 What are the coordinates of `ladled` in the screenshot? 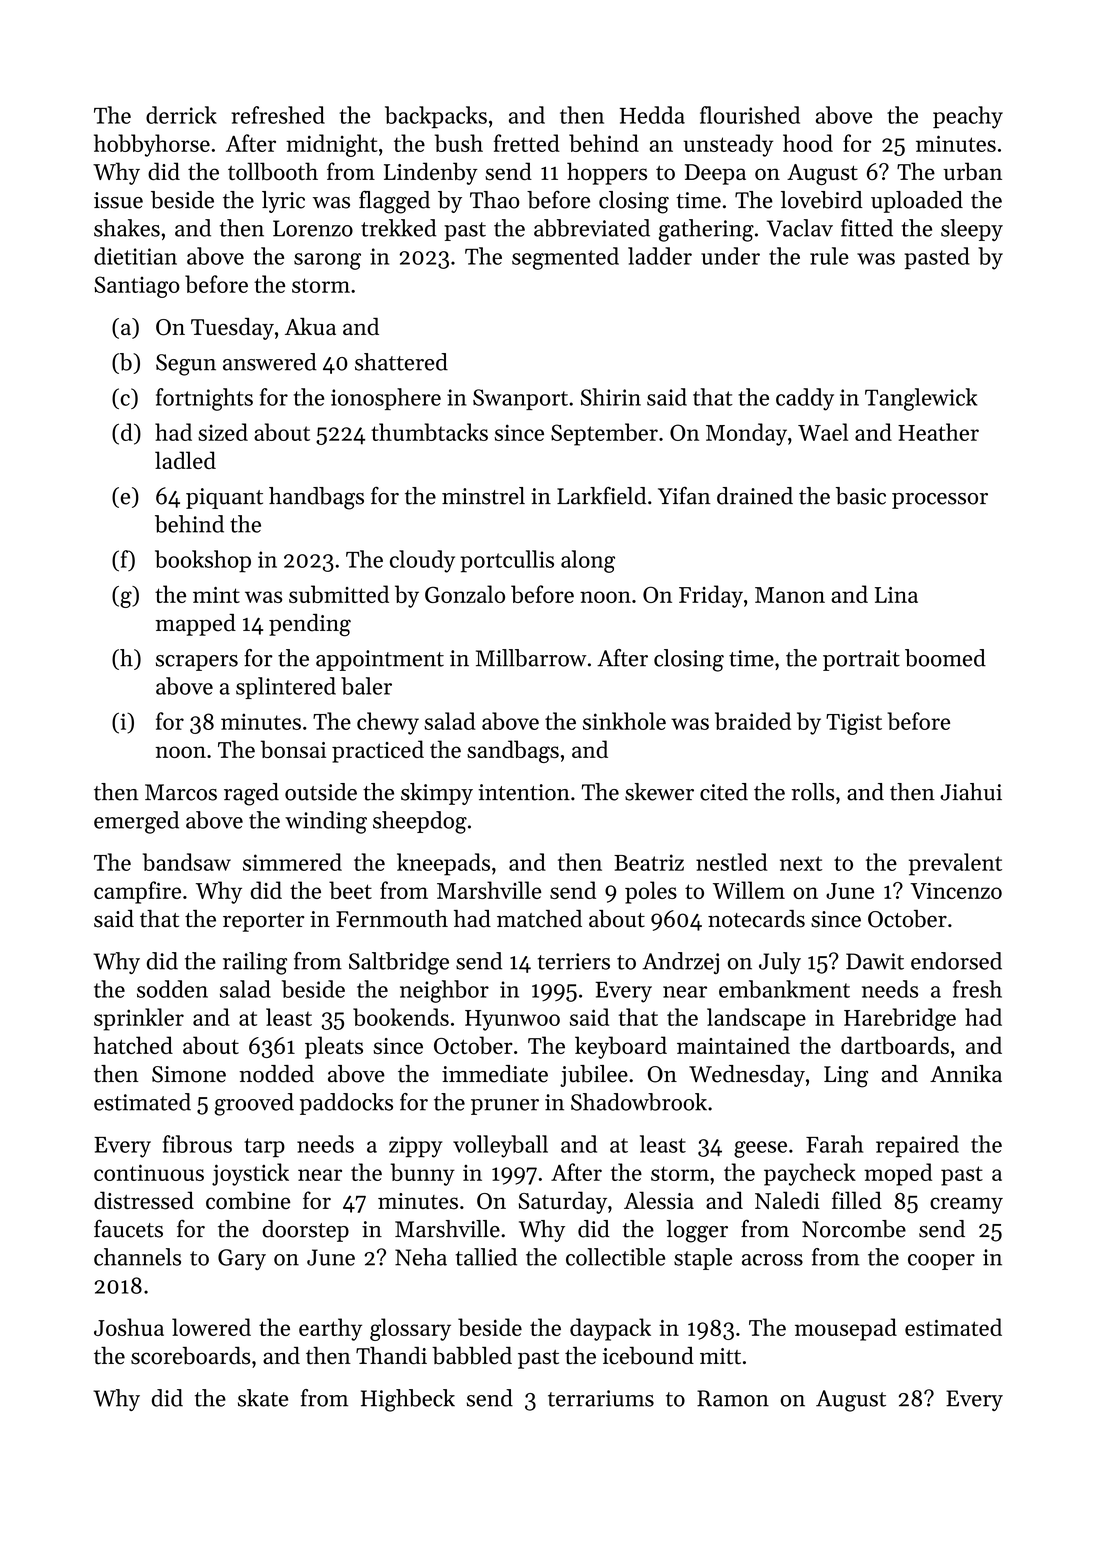 It's located at (185, 460).
